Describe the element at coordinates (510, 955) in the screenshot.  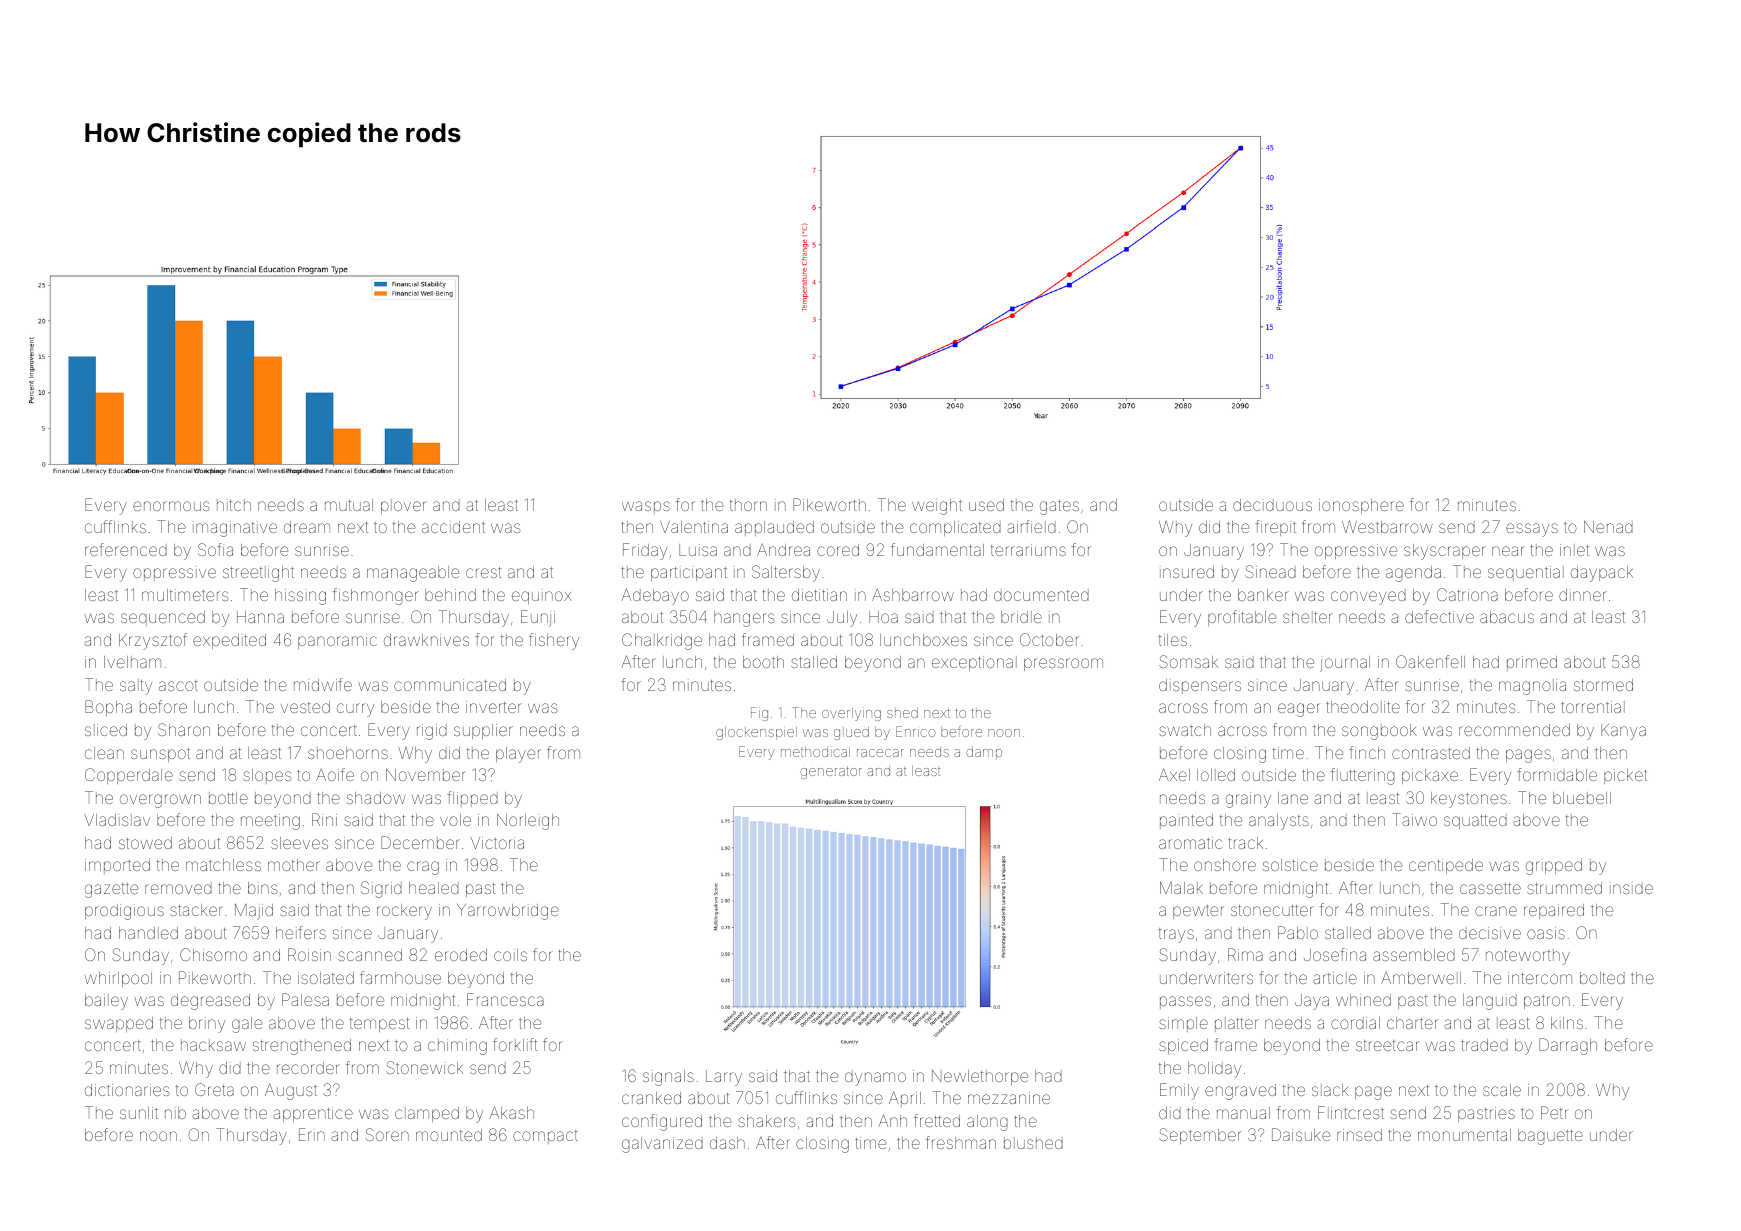
I see `coils` at that location.
